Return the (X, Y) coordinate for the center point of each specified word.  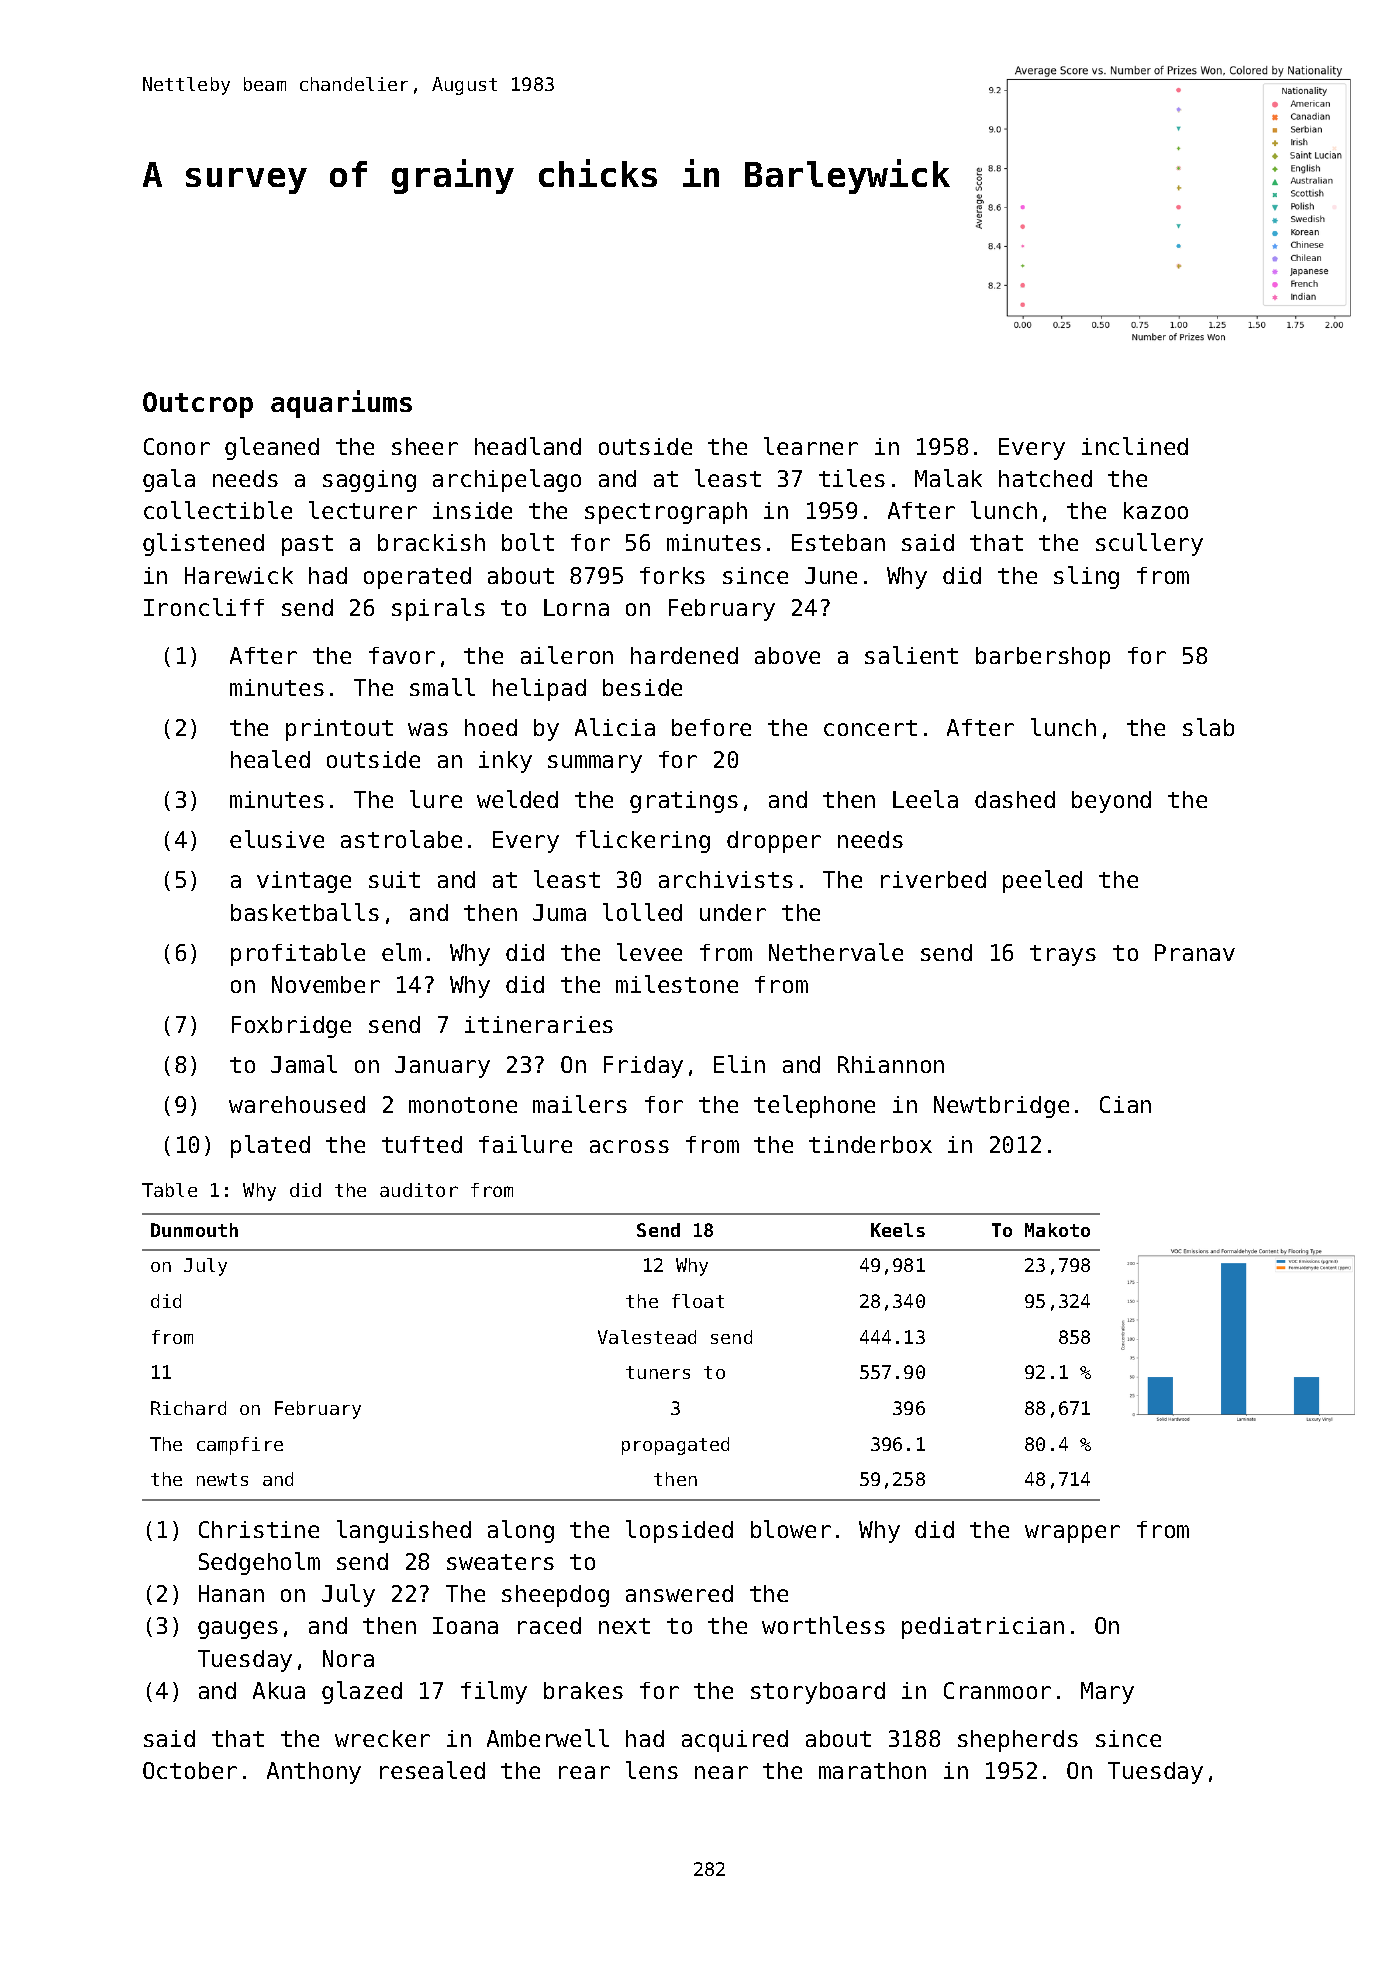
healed (270, 759)
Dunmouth (194, 1230)
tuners (658, 1372)
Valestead (647, 1337)
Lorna (576, 607)
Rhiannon (891, 1064)
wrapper (1072, 1534)
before (711, 727)
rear (584, 1772)
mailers (580, 1104)
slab (1208, 727)
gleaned (272, 448)
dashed (1015, 799)
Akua (279, 1690)
